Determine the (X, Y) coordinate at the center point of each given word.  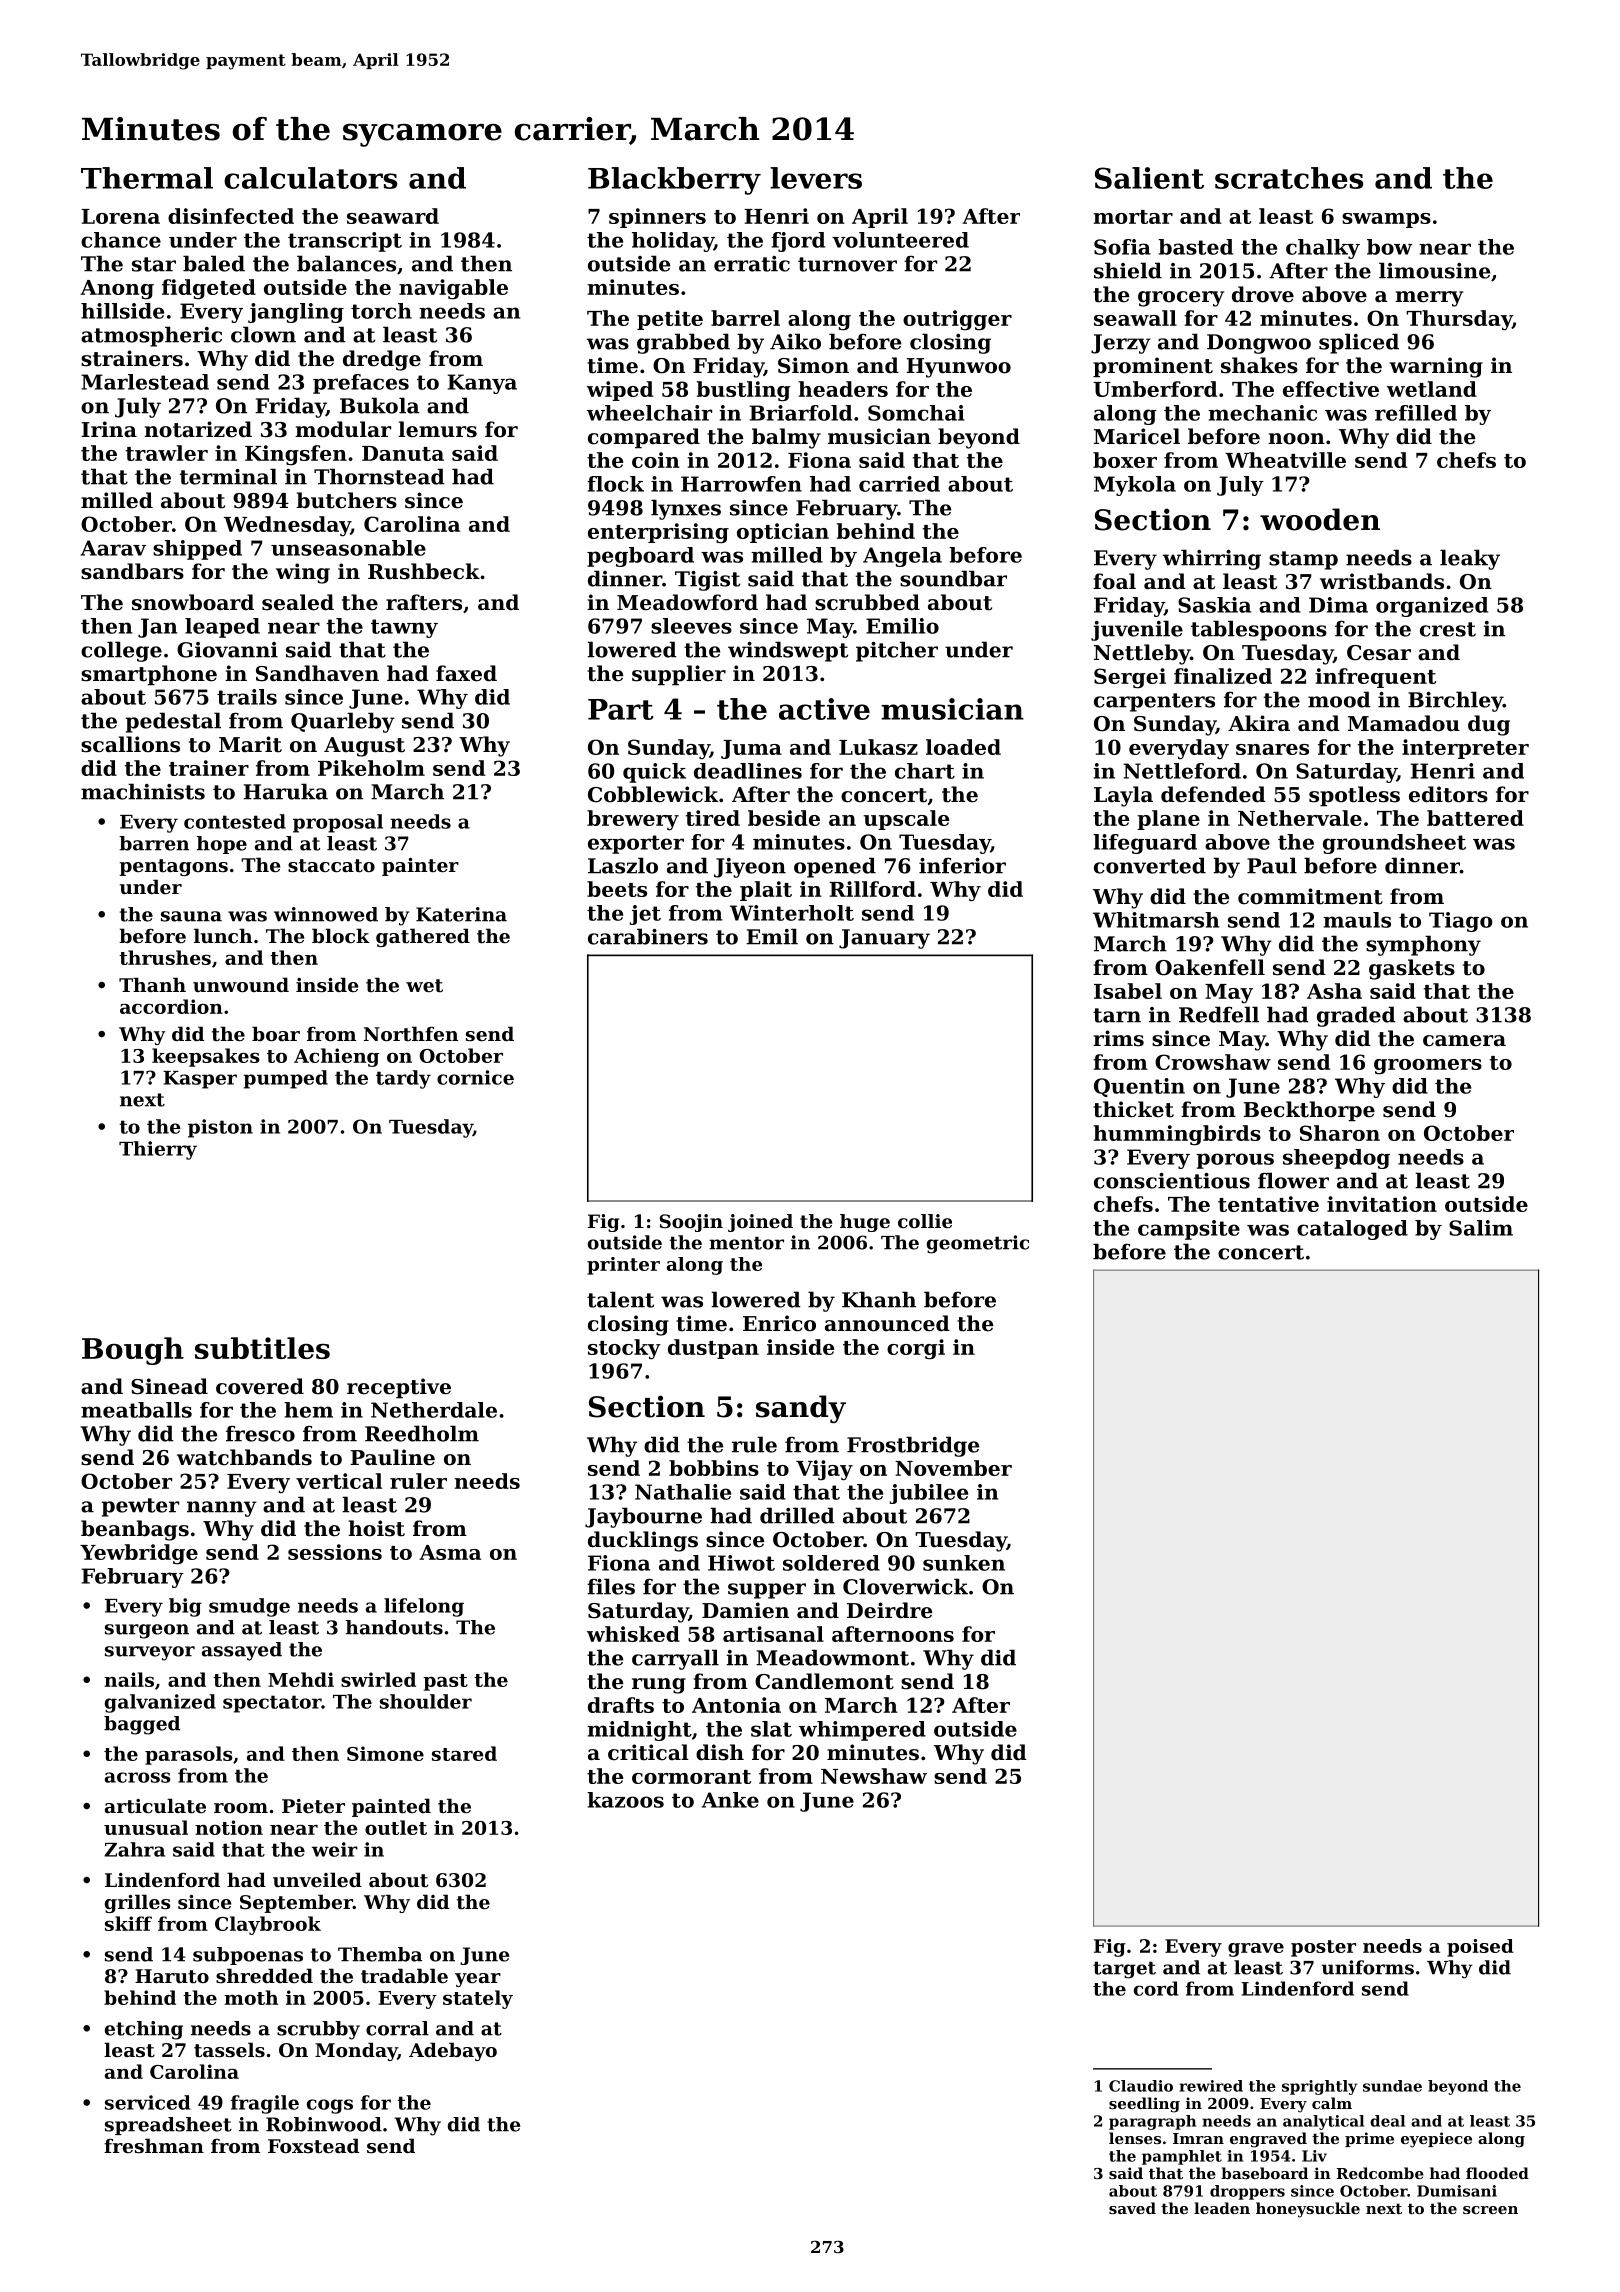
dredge (382, 360)
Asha (1334, 991)
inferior (962, 866)
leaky (1470, 559)
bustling (744, 391)
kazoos (625, 1800)
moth (251, 1997)
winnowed (326, 914)
